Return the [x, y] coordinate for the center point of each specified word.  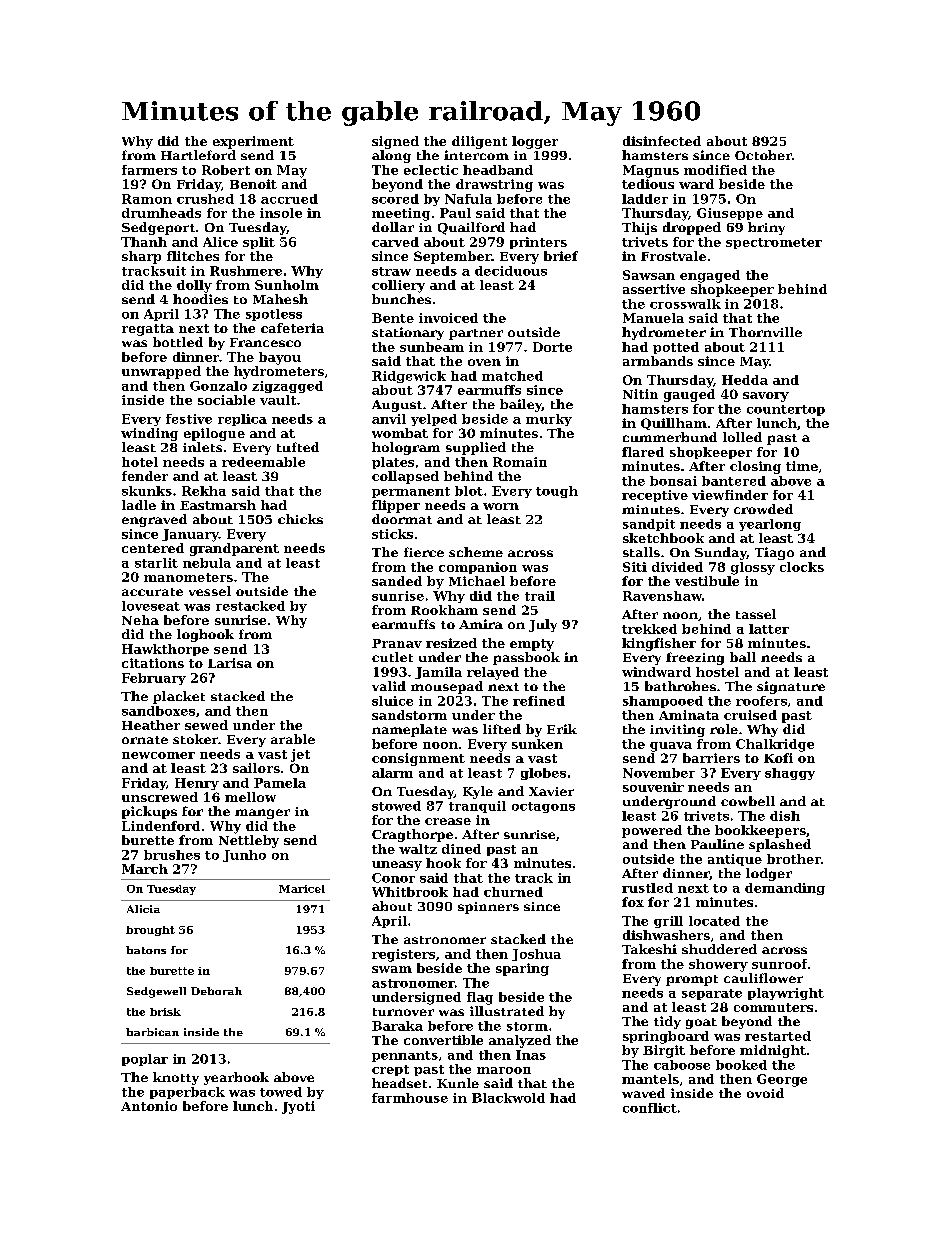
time [802, 466]
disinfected [662, 141]
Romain [520, 462]
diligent [479, 142]
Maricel [302, 889]
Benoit [253, 184]
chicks [300, 519]
